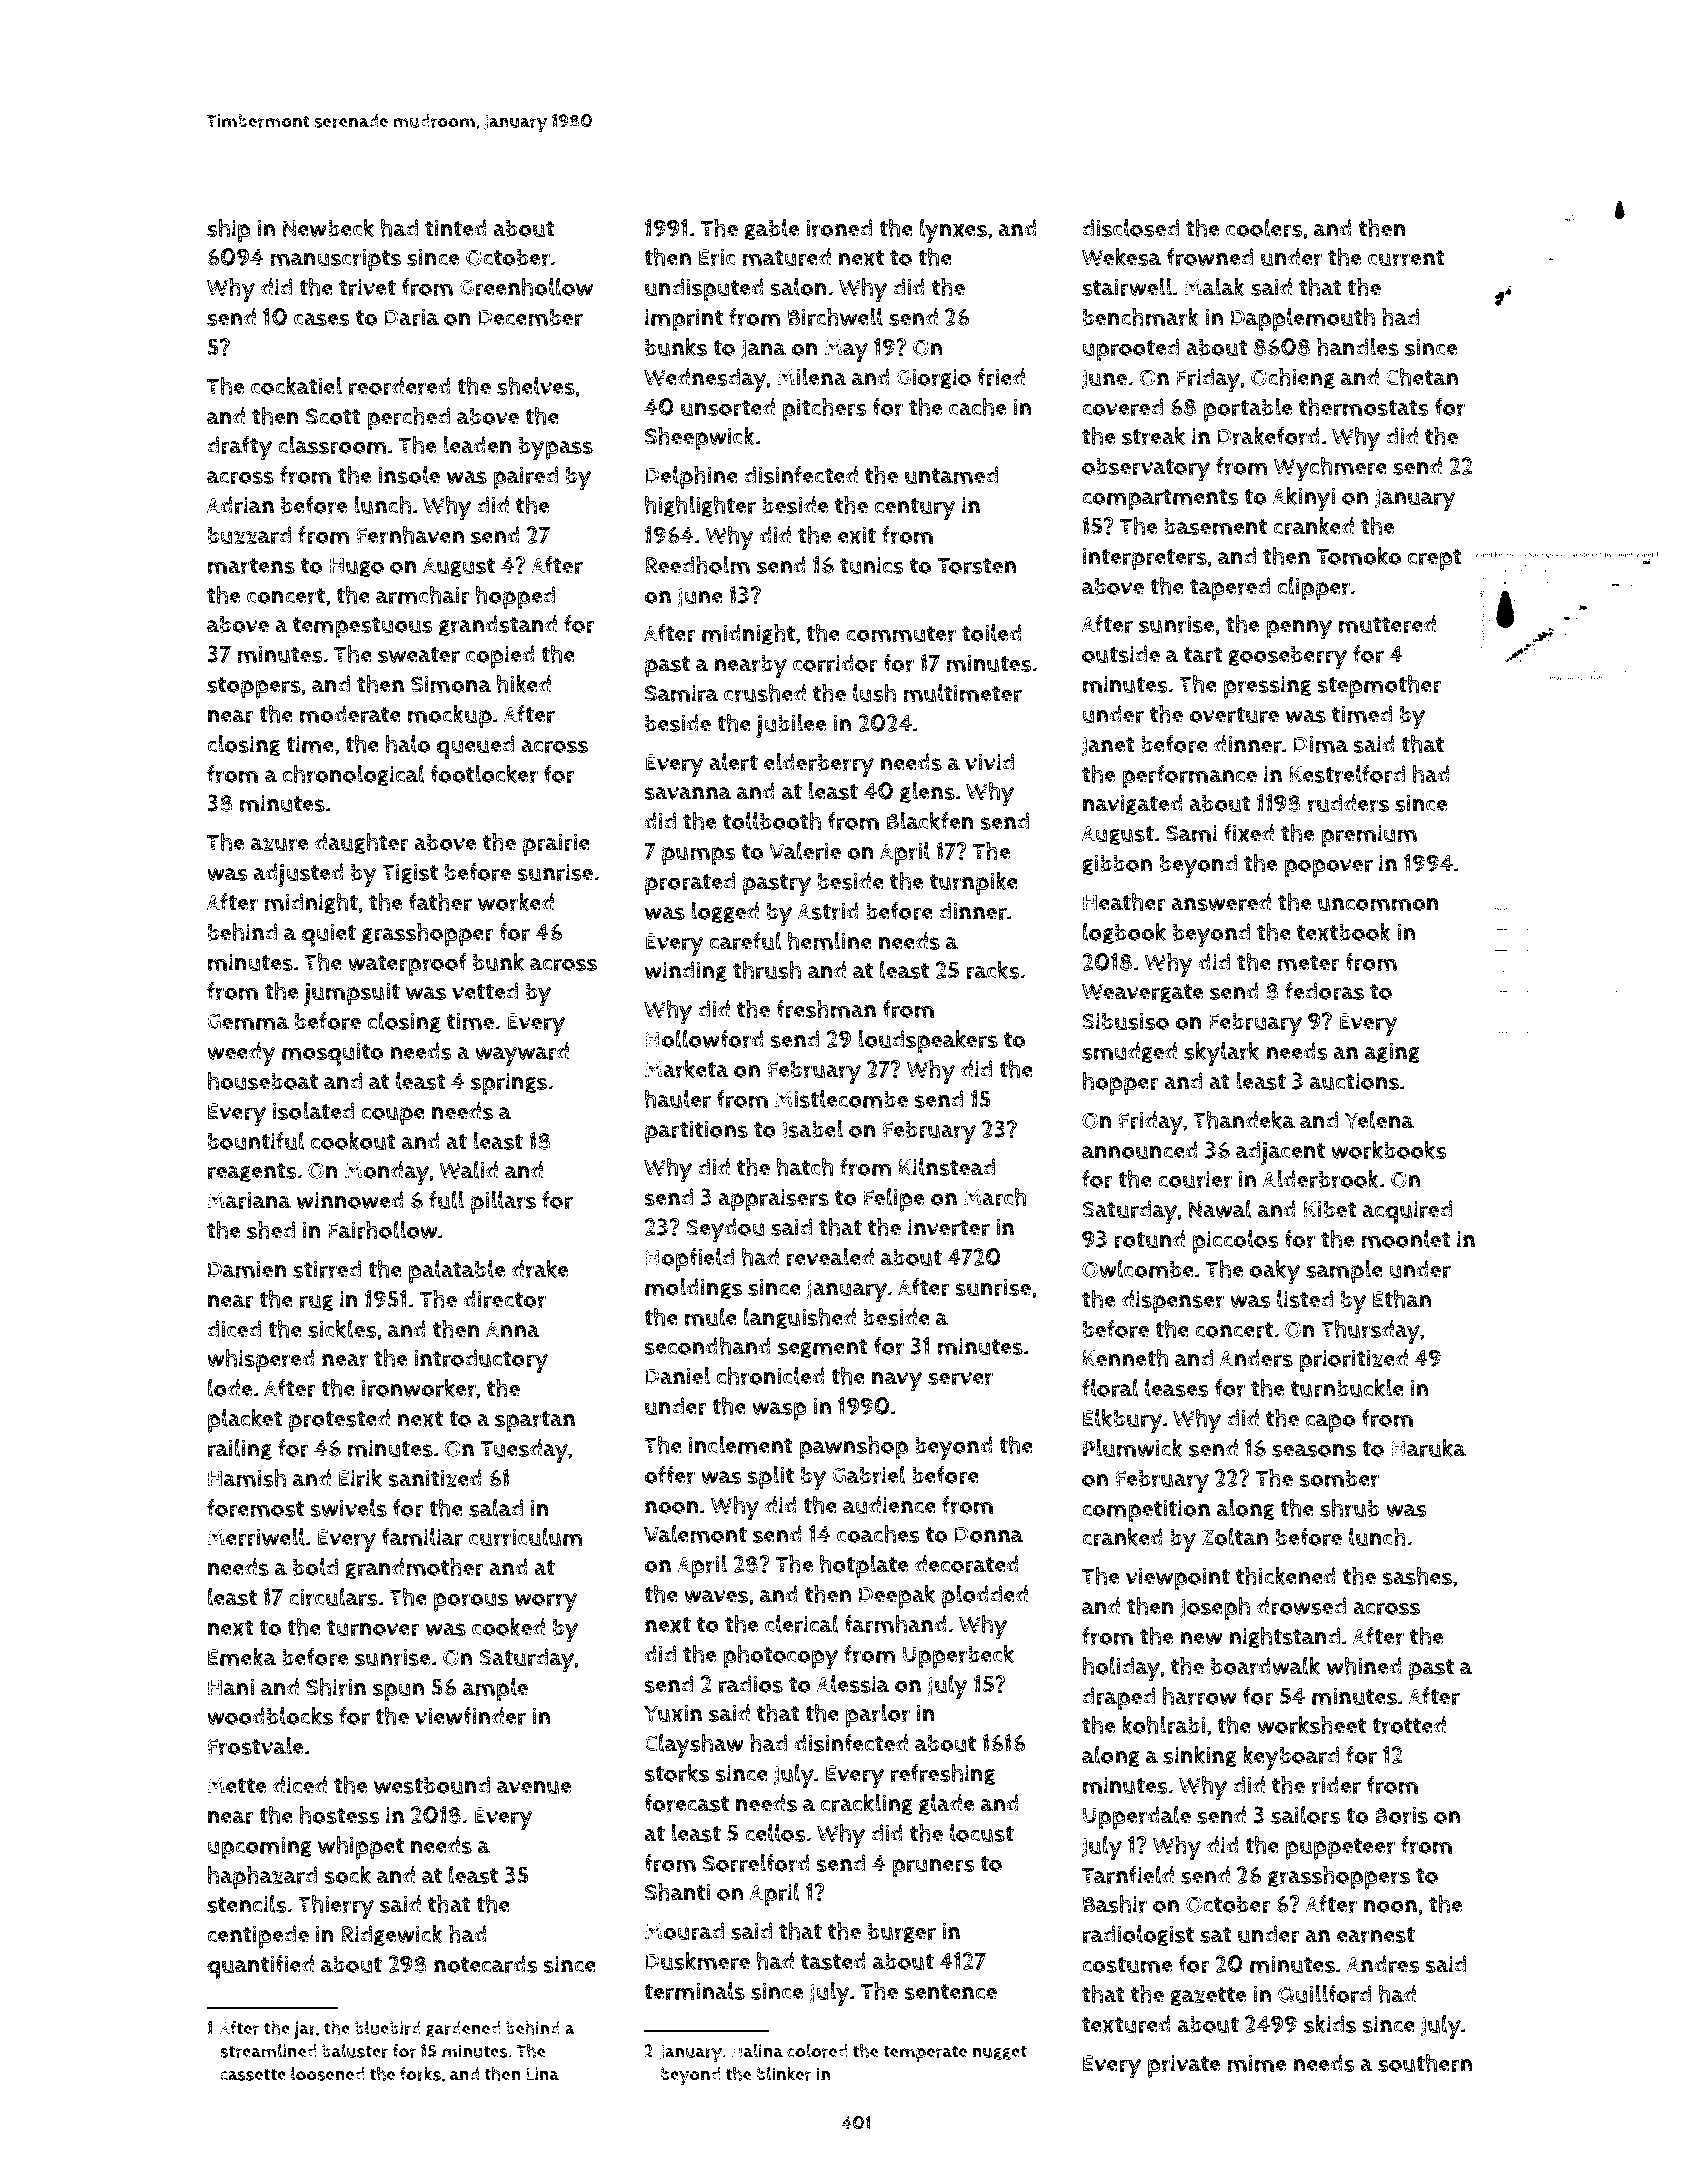 Image resolution: width=1683 pixels, height=2178 pixels. I want to click on Newbeck, so click(328, 227).
